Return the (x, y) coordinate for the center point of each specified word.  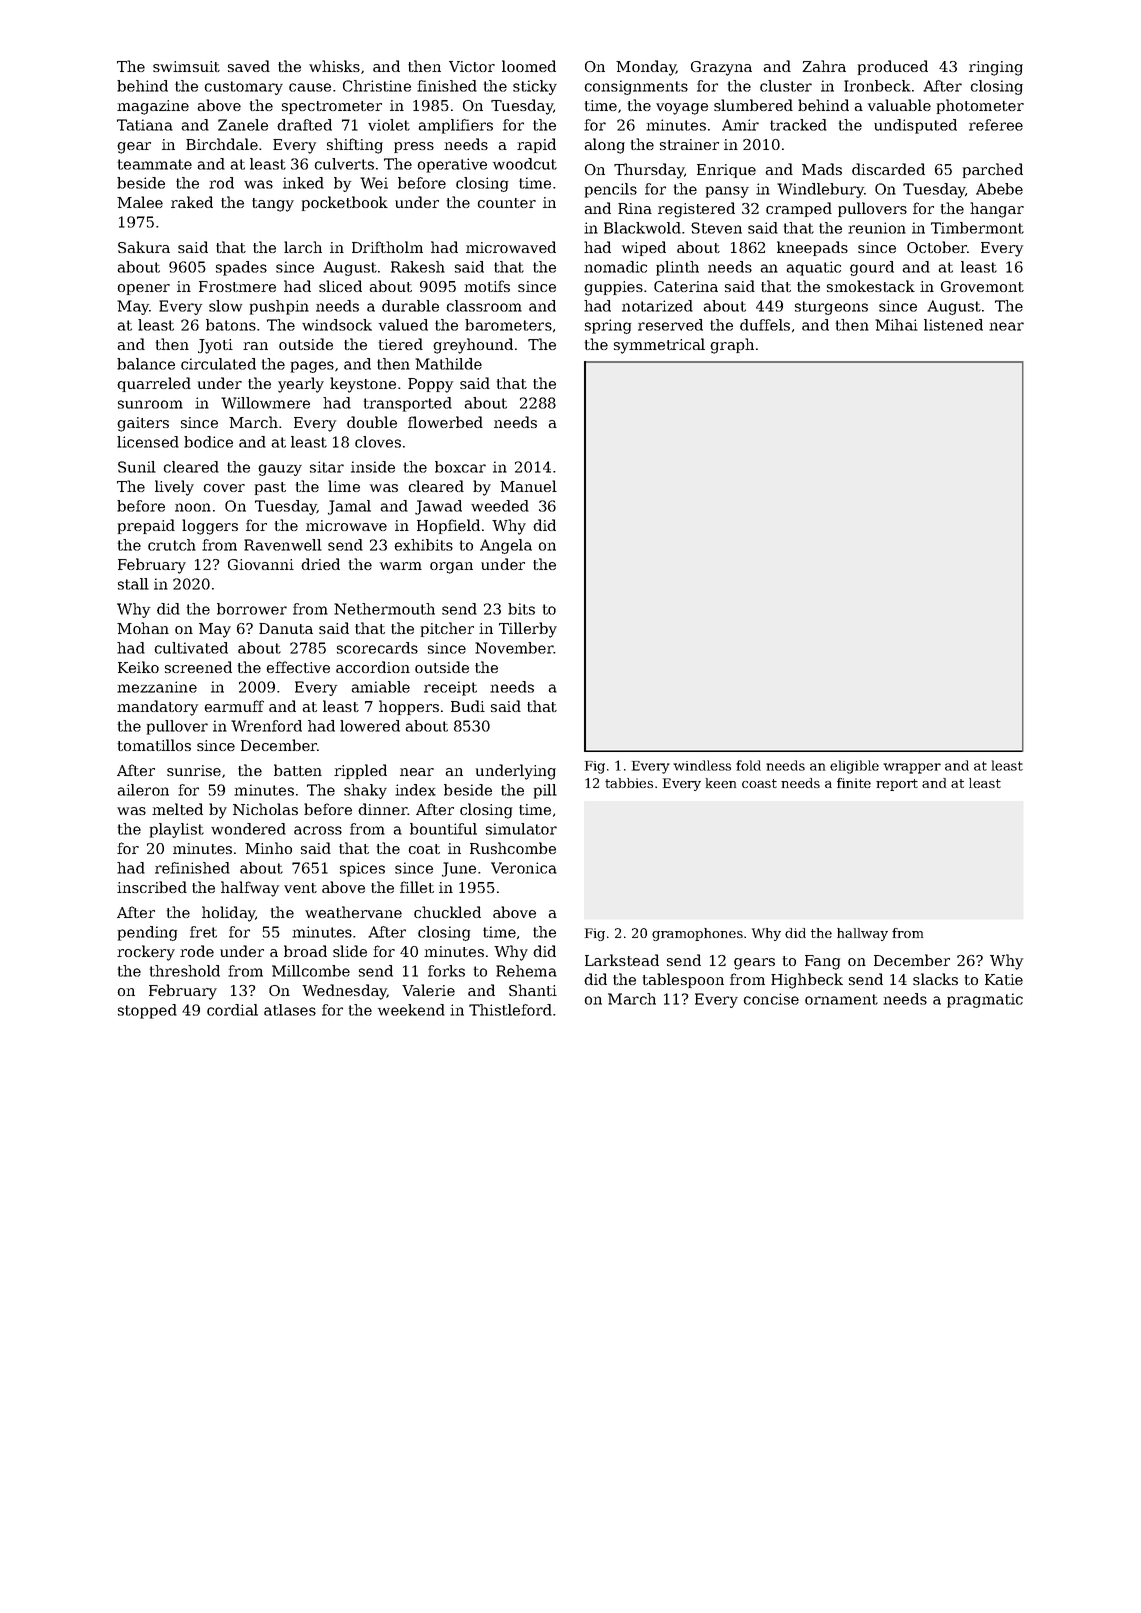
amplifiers (456, 126)
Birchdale (222, 144)
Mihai (896, 325)
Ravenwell (283, 545)
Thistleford (510, 1010)
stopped (147, 1011)
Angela (506, 546)
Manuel (528, 486)
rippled (360, 771)
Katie (1004, 979)
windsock (337, 325)
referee (996, 125)
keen (721, 783)
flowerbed (445, 422)
